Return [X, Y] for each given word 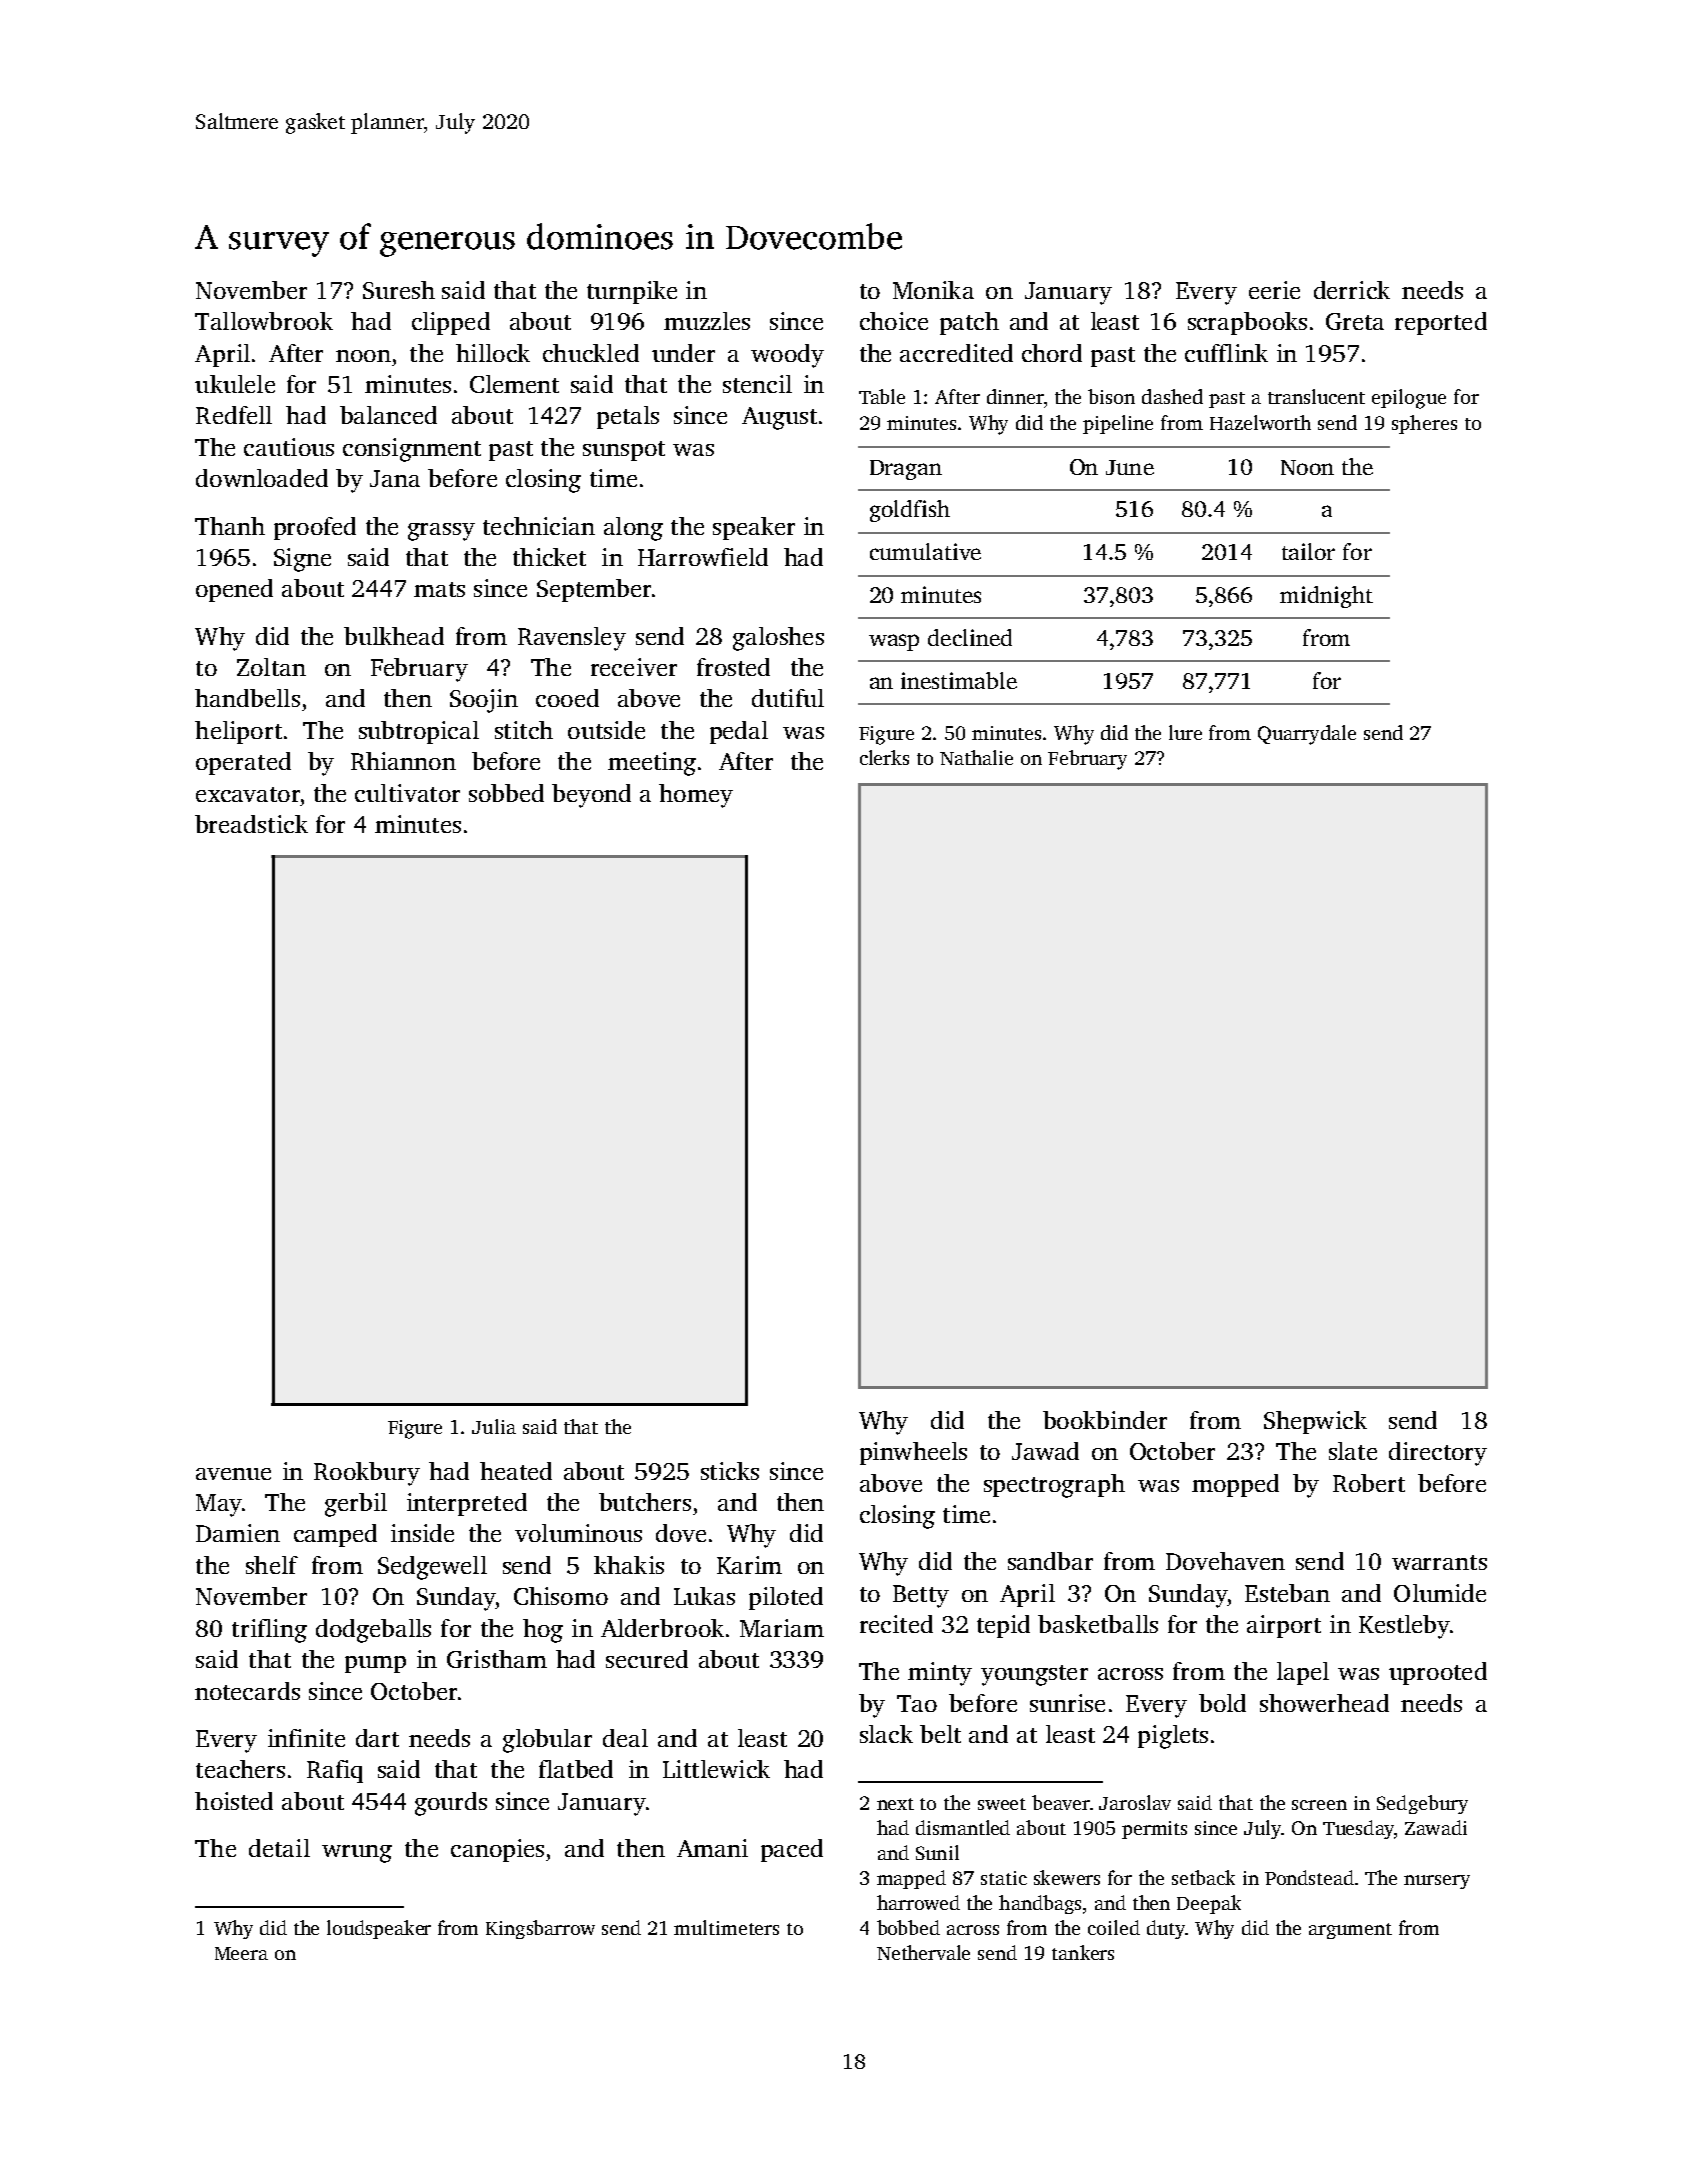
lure [1185, 732]
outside [606, 730]
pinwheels [913, 1453]
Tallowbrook [264, 321]
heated [516, 1471]
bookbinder [1105, 1420]
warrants [1439, 1562]
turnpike [632, 292]
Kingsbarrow [540, 1929]
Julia [494, 1426]
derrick [1352, 290]
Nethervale [923, 1952]
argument [1350, 1931]
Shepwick [1315, 1422]
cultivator [407, 793]
